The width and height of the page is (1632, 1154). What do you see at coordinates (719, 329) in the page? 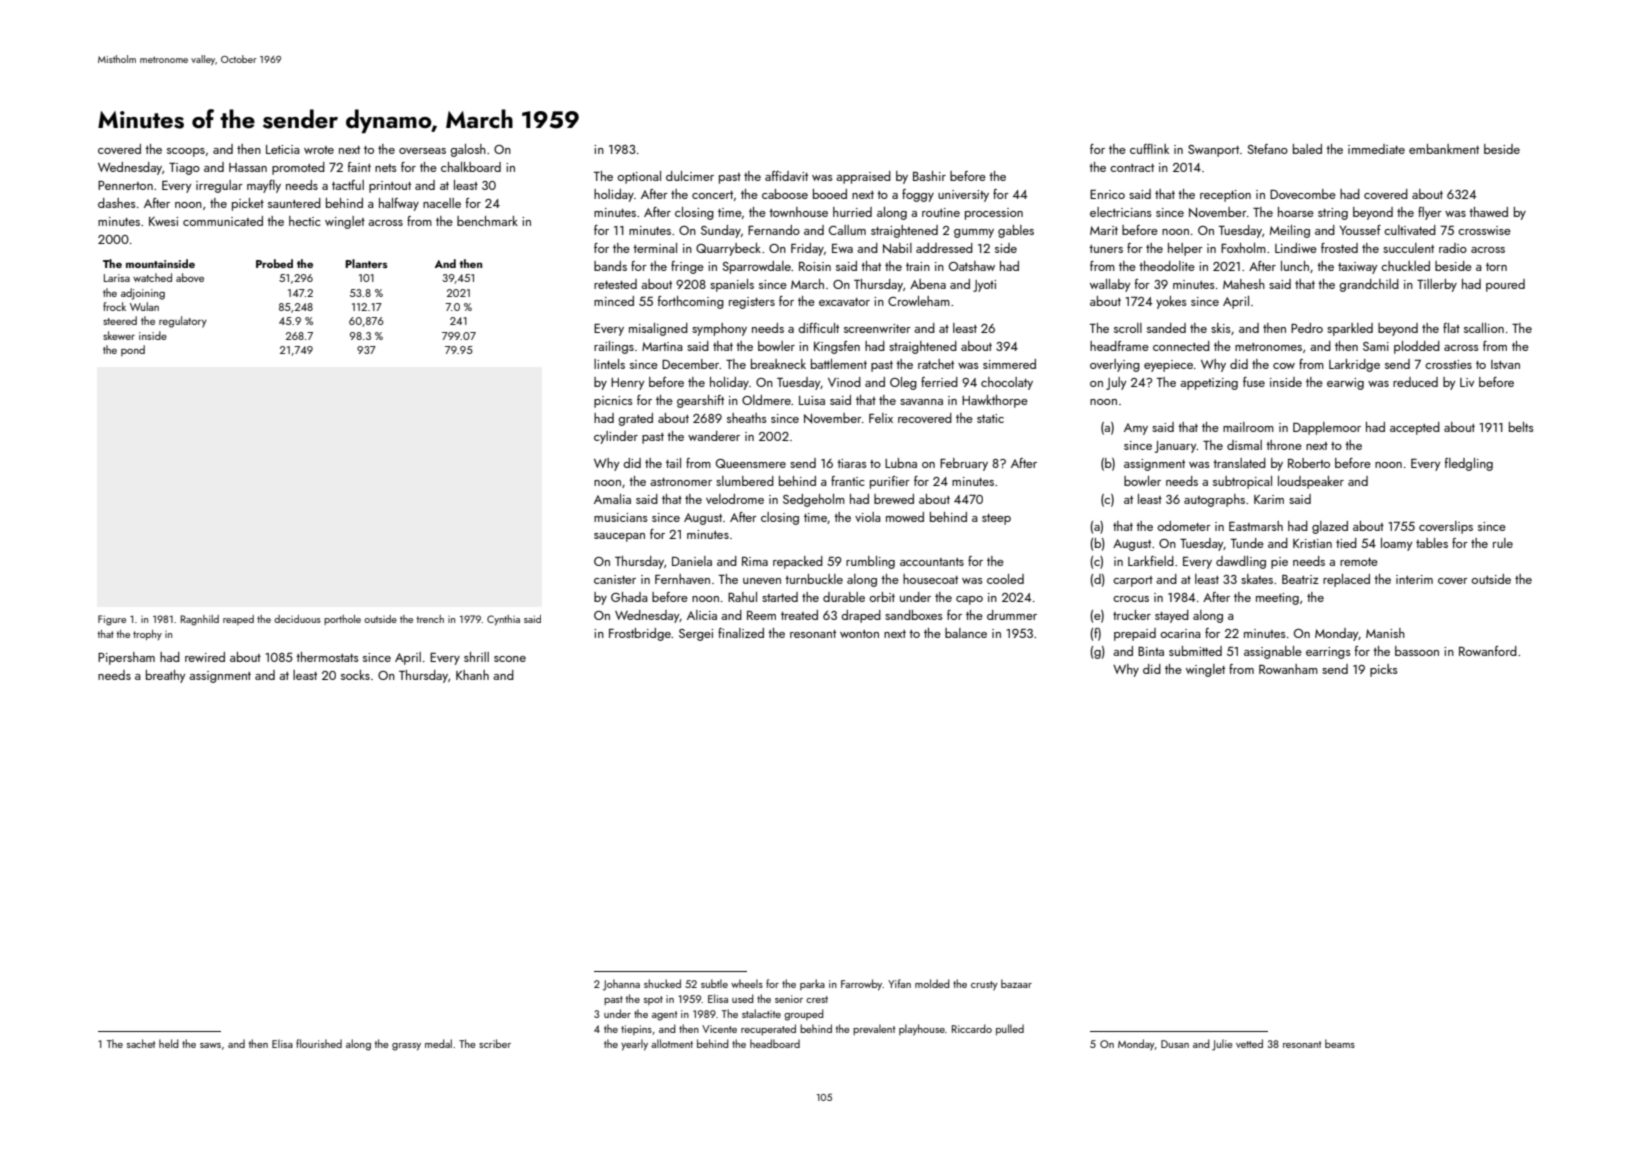
I see `symphony` at bounding box center [719, 329].
